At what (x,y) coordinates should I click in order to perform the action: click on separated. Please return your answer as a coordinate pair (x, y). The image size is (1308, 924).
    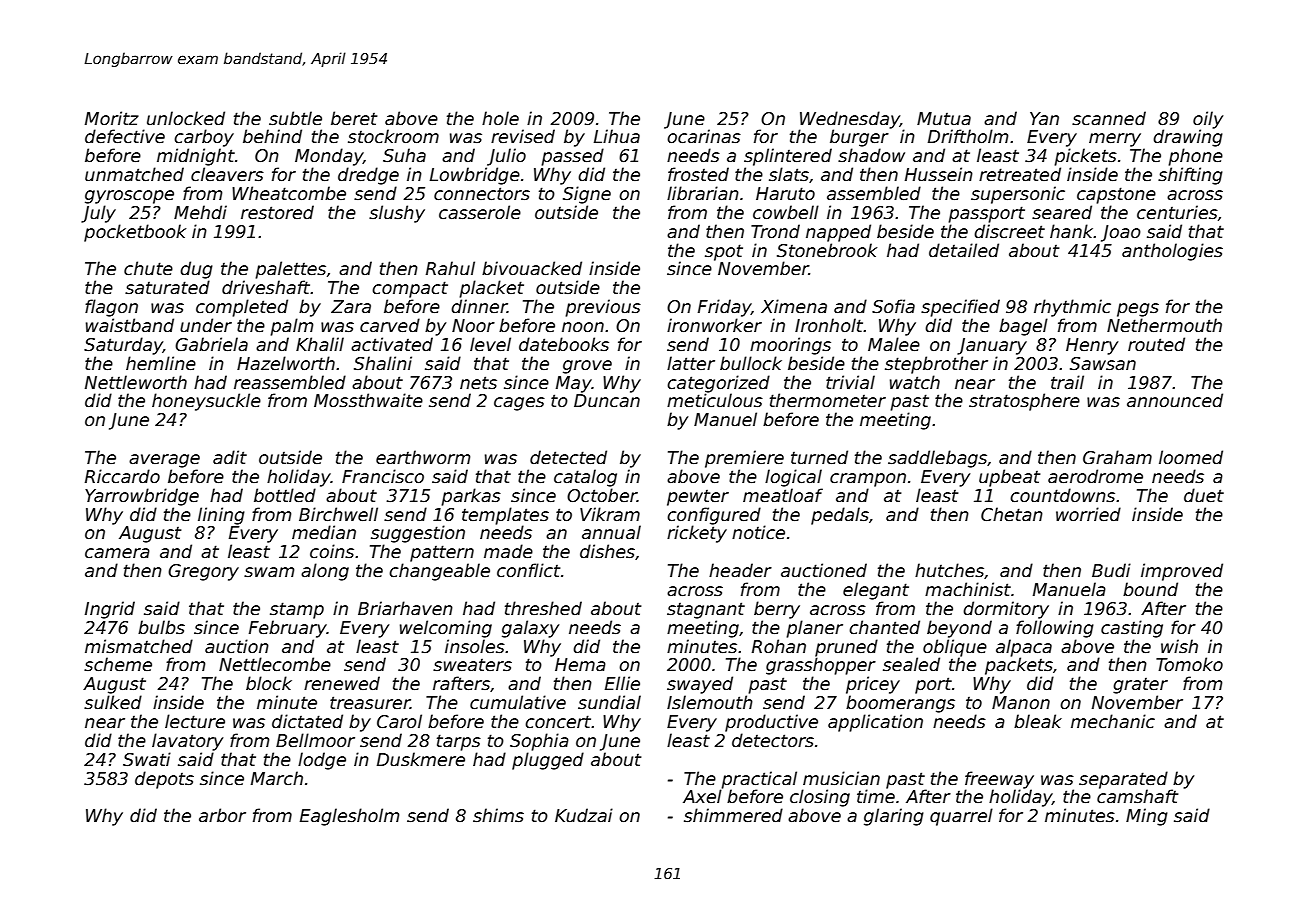
    Looking at the image, I should click on (1123, 780).
